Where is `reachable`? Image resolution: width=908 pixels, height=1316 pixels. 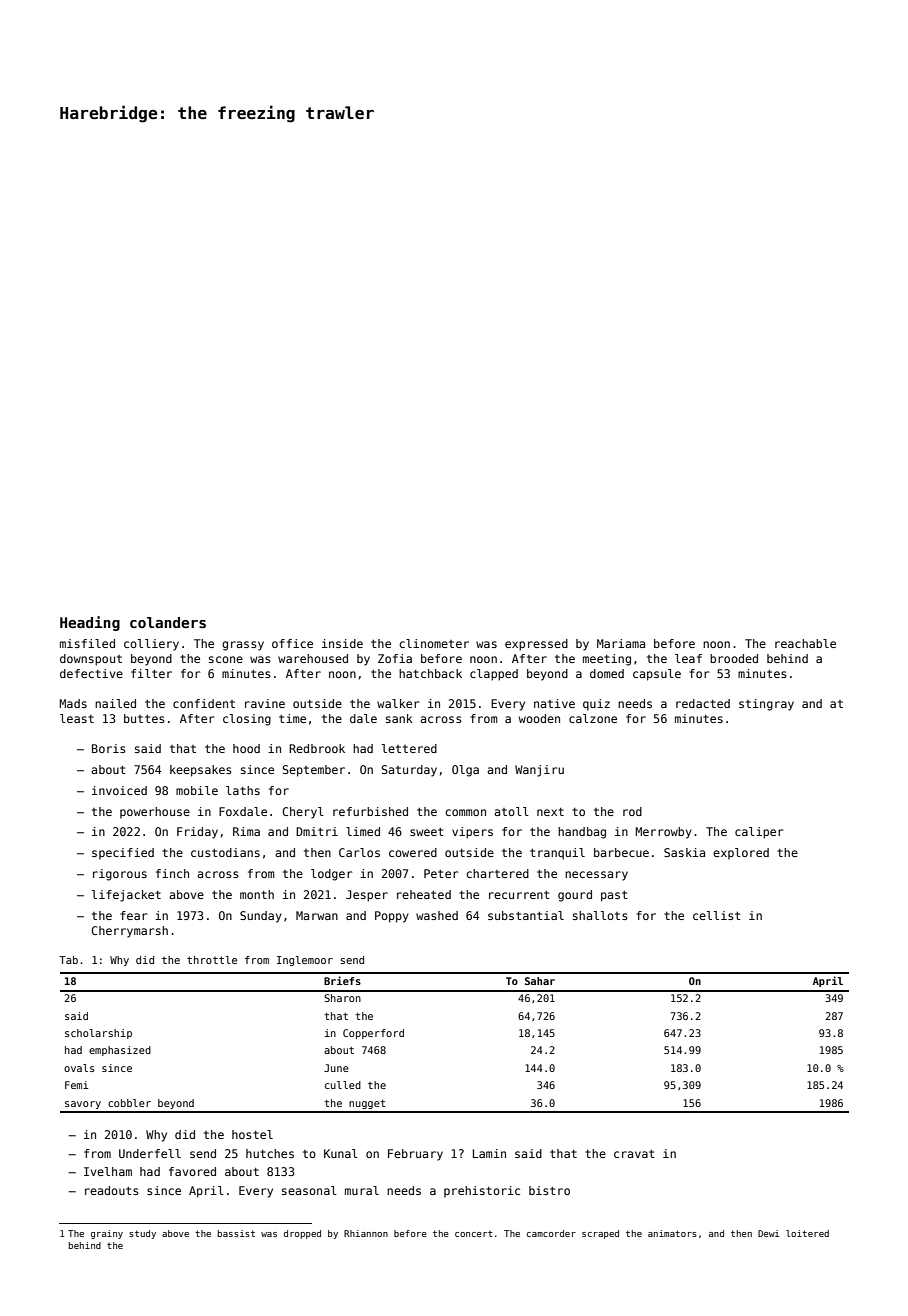 reachable is located at coordinates (805, 643).
